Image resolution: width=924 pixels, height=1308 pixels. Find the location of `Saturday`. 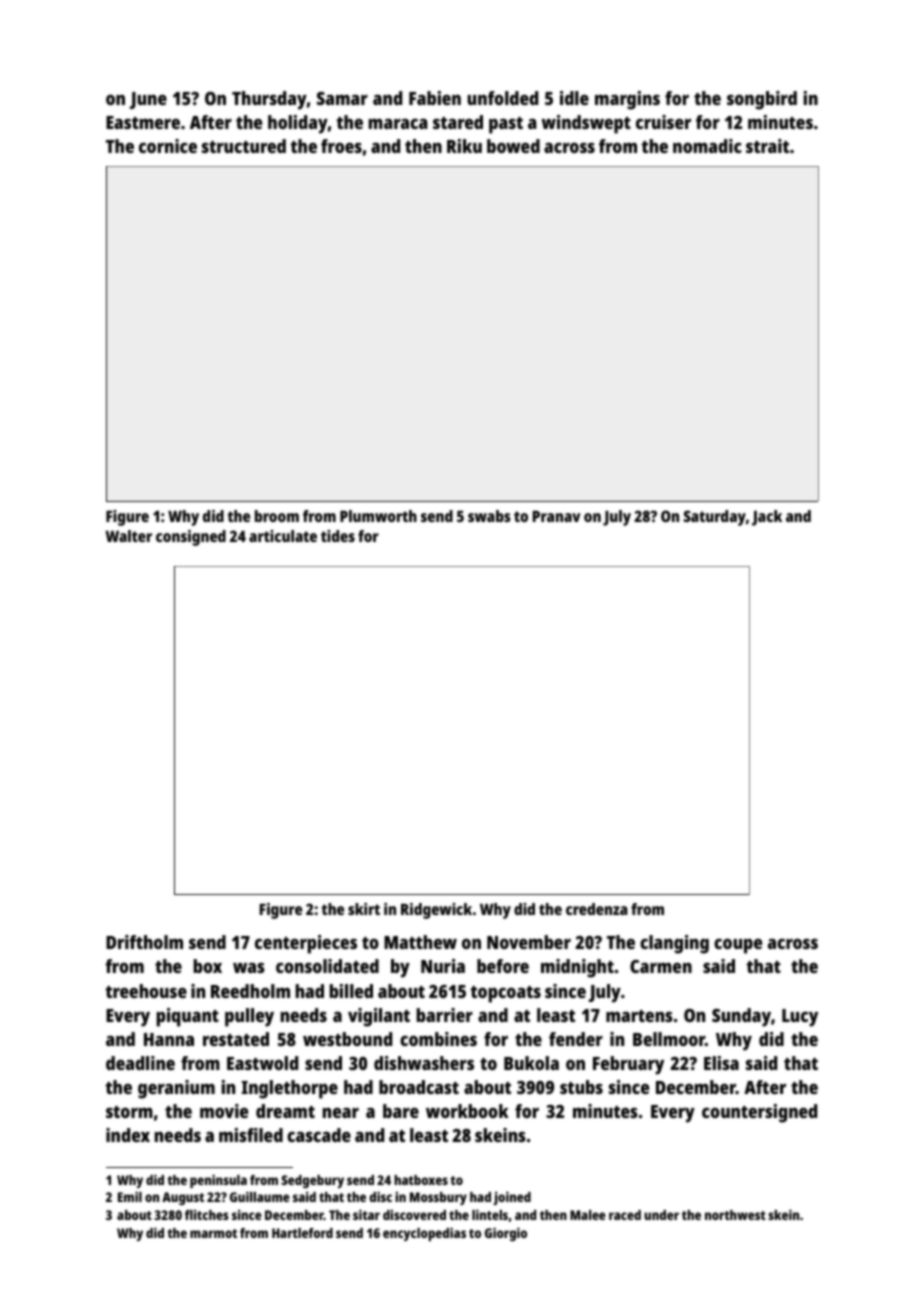

Saturday is located at coordinates (715, 518).
